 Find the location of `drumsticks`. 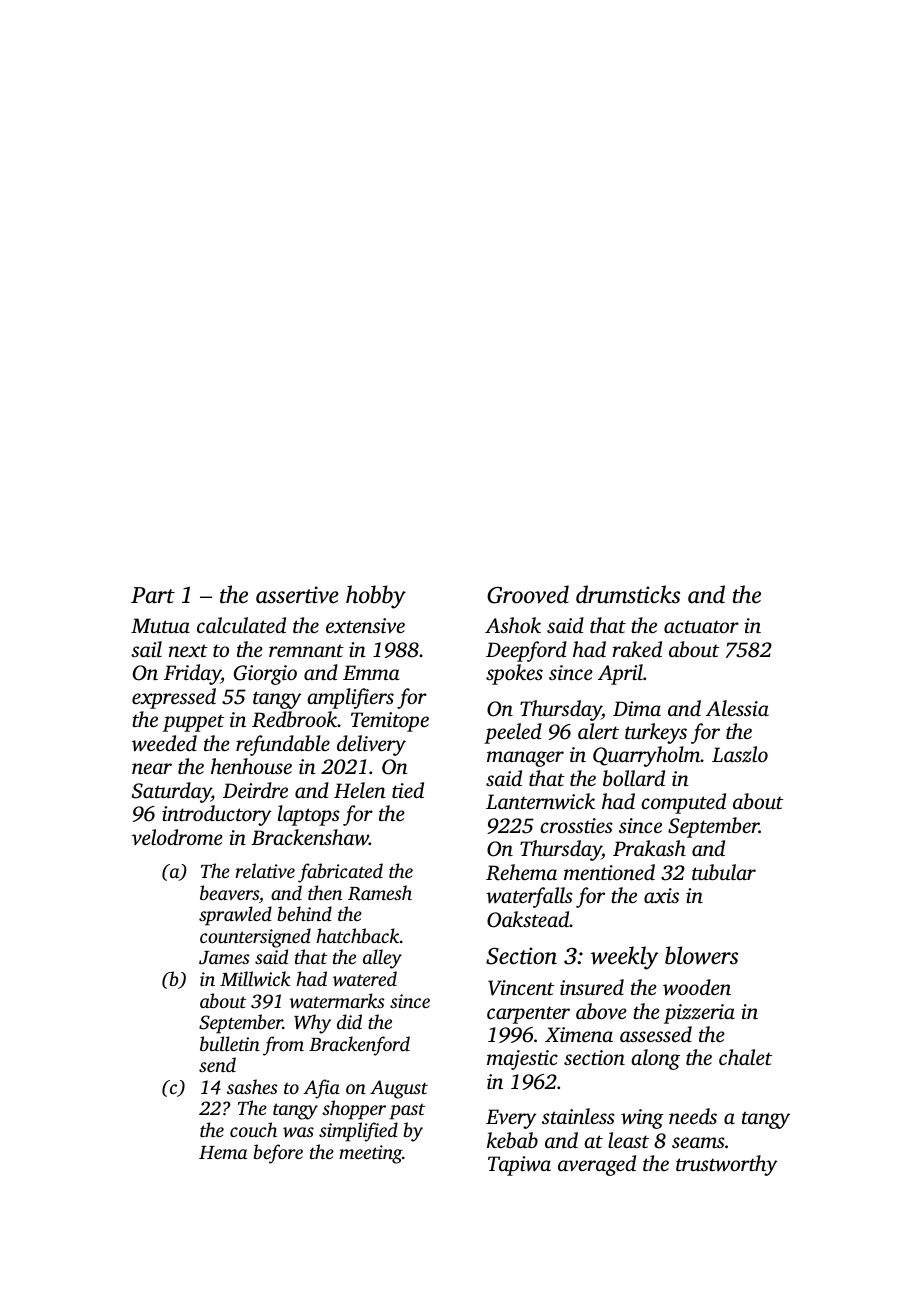

drumsticks is located at coordinates (628, 594).
